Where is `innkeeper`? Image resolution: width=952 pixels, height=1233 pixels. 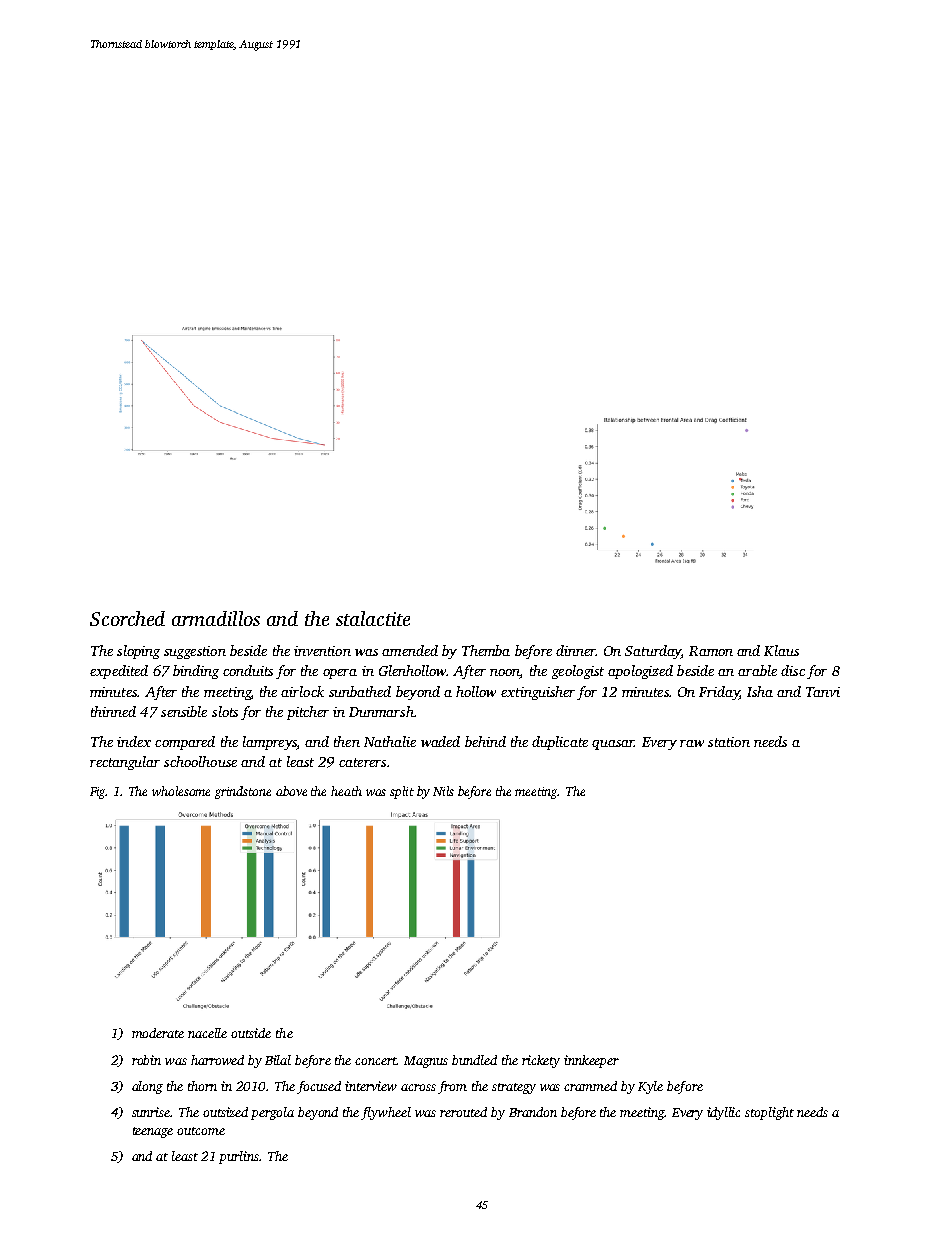 innkeeper is located at coordinates (591, 1061).
